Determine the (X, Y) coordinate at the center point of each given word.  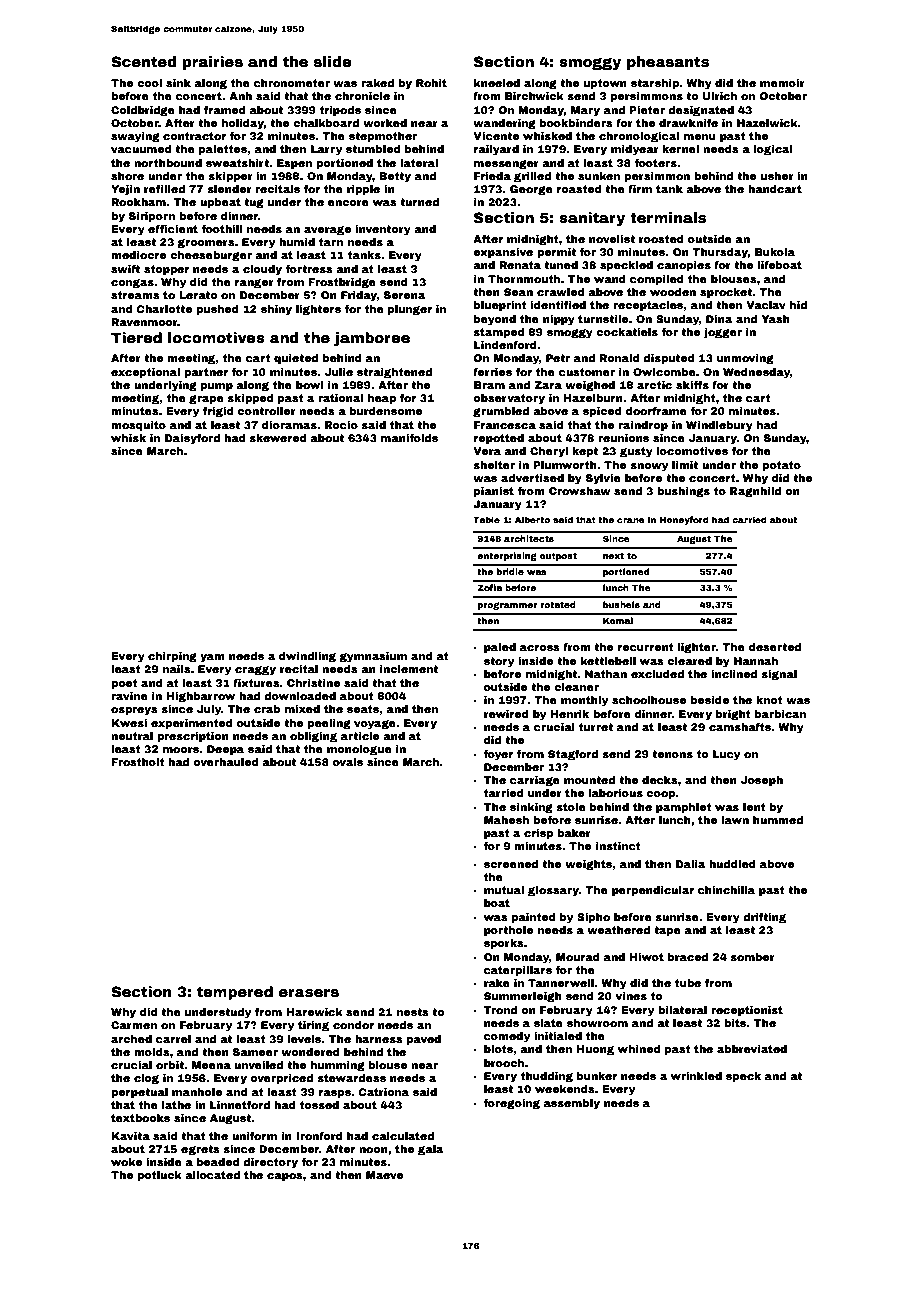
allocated (212, 1175)
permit (556, 253)
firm (640, 189)
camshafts (740, 727)
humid (297, 242)
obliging (313, 737)
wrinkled (696, 1076)
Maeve (384, 1175)
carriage (535, 781)
